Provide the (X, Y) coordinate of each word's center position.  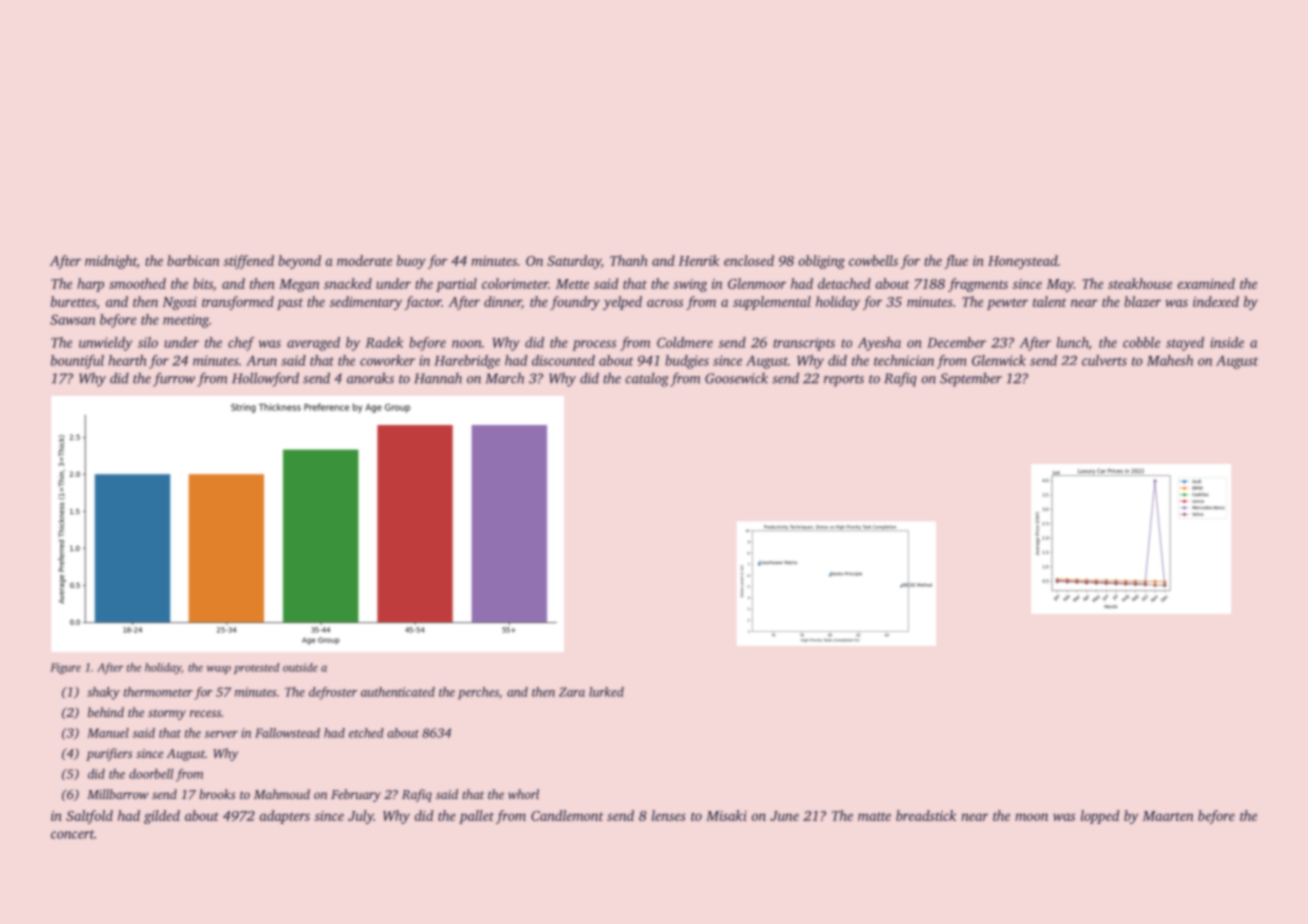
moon (1031, 817)
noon (467, 344)
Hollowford (265, 379)
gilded (162, 817)
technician (904, 360)
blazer (1142, 301)
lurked (606, 692)
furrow (174, 380)
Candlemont (567, 815)
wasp (219, 669)
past (290, 304)
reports (844, 381)
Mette (572, 284)
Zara (572, 692)
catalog (647, 379)
